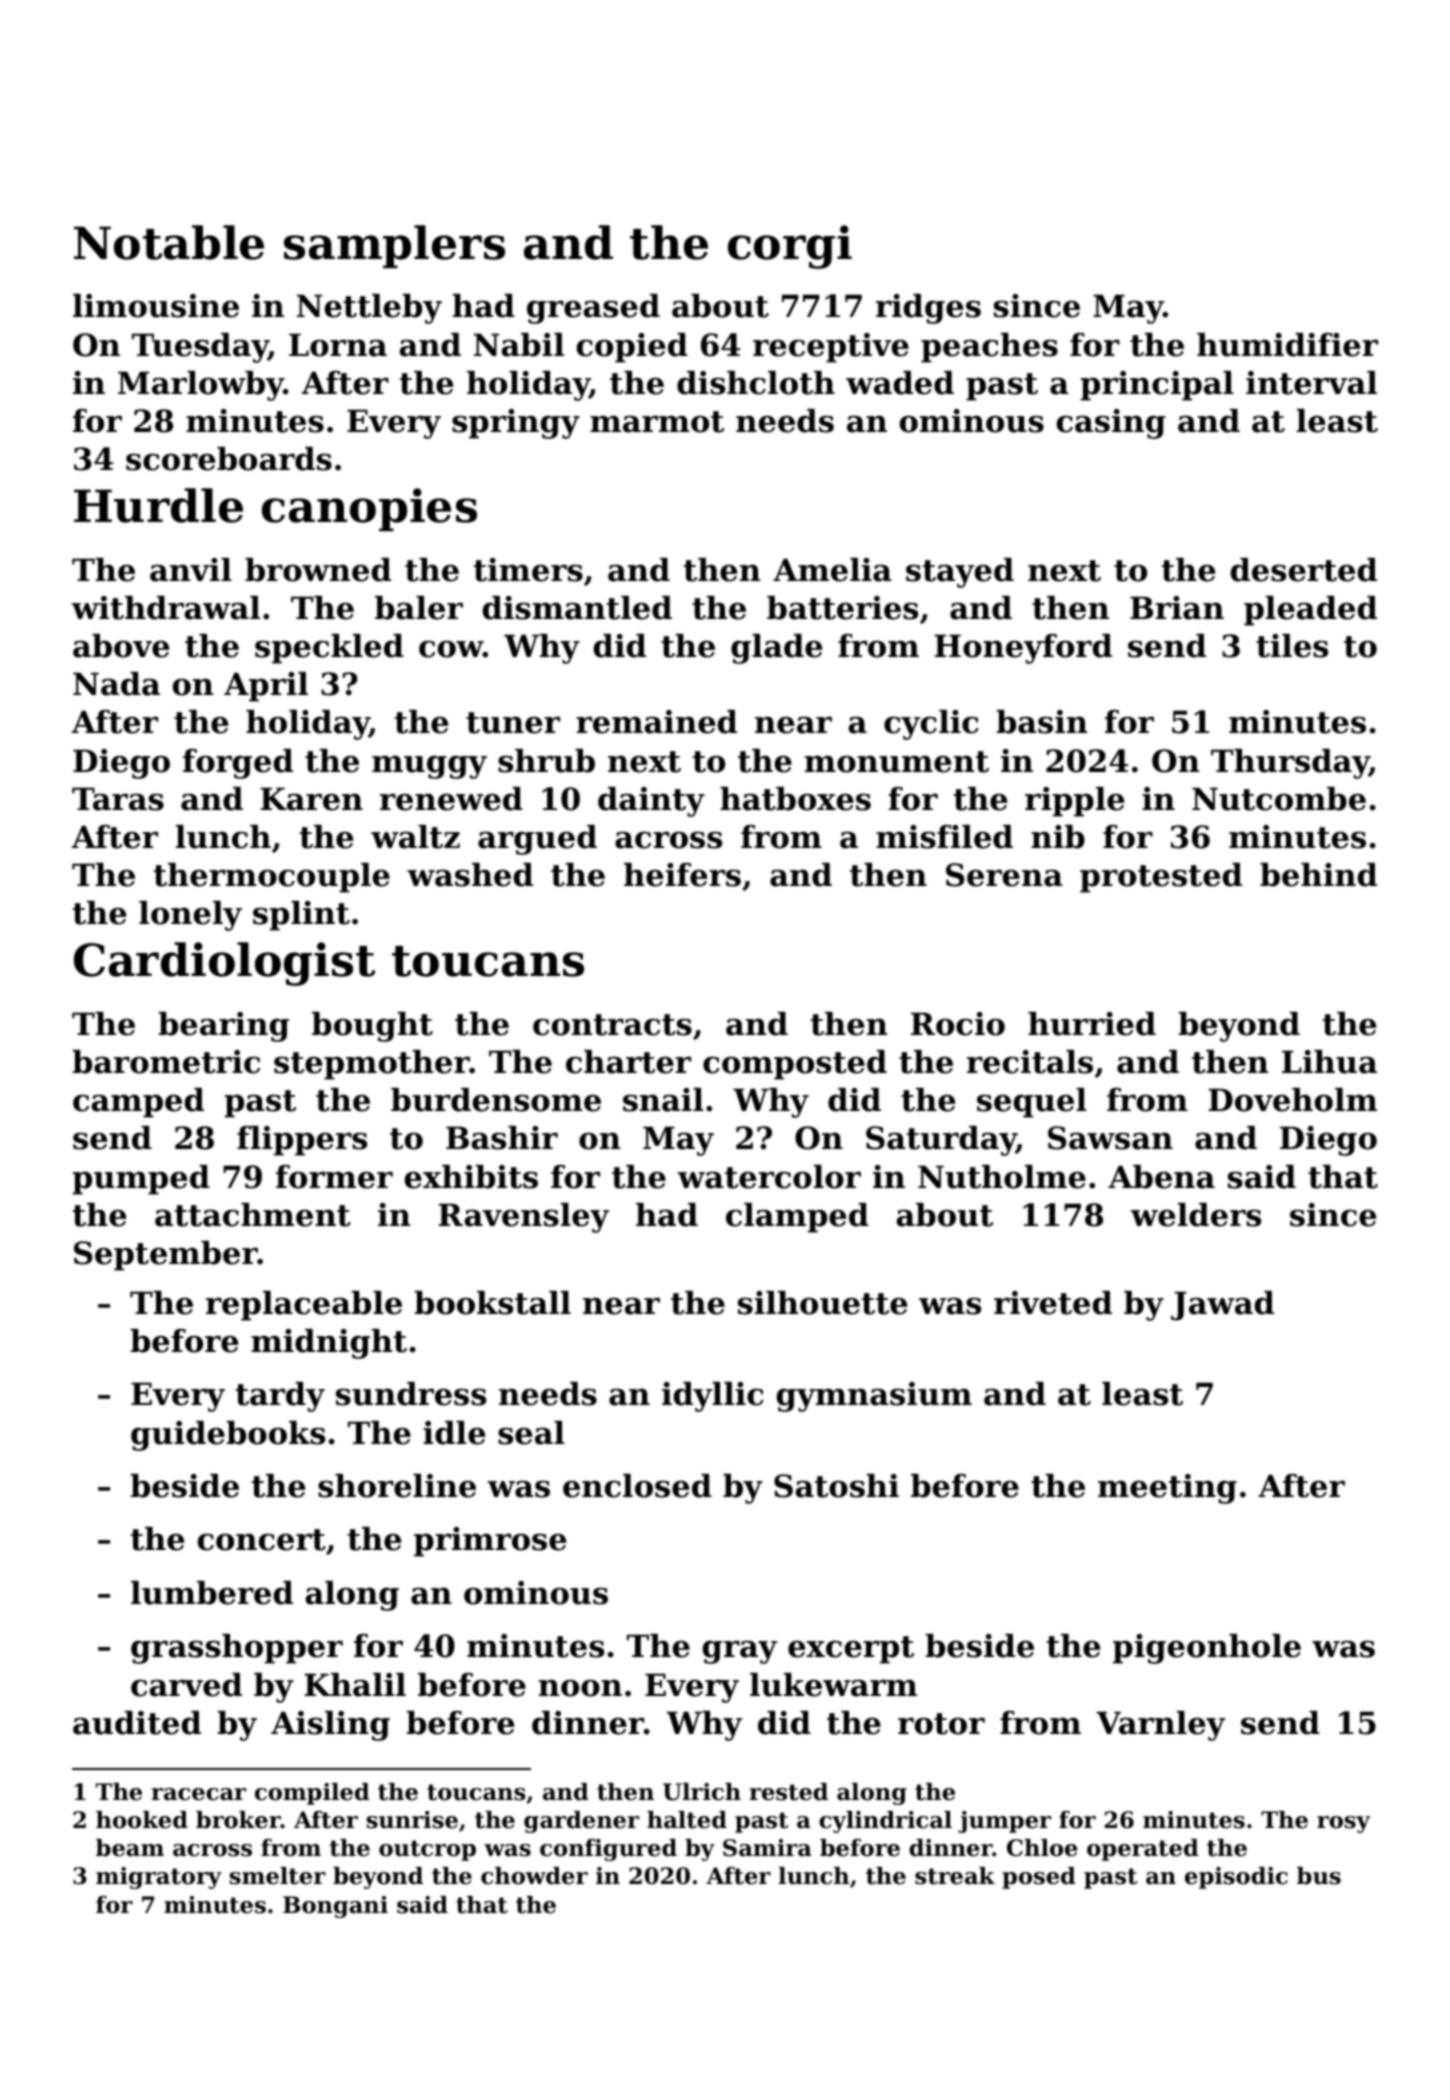  Describe the element at coordinates (519, 345) in the screenshot. I see `Nabil` at that location.
